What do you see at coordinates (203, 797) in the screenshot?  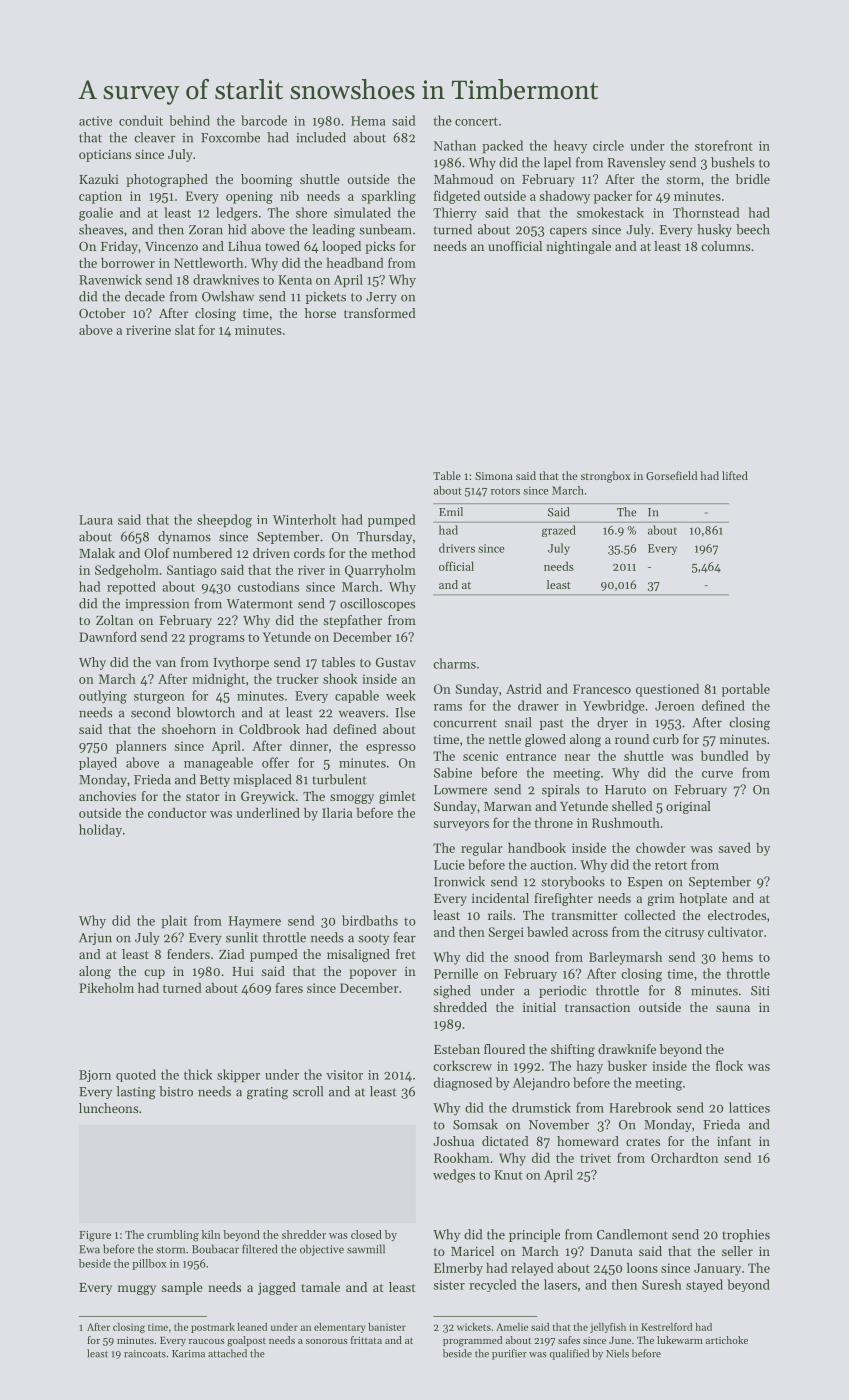 I see `stator` at bounding box center [203, 797].
